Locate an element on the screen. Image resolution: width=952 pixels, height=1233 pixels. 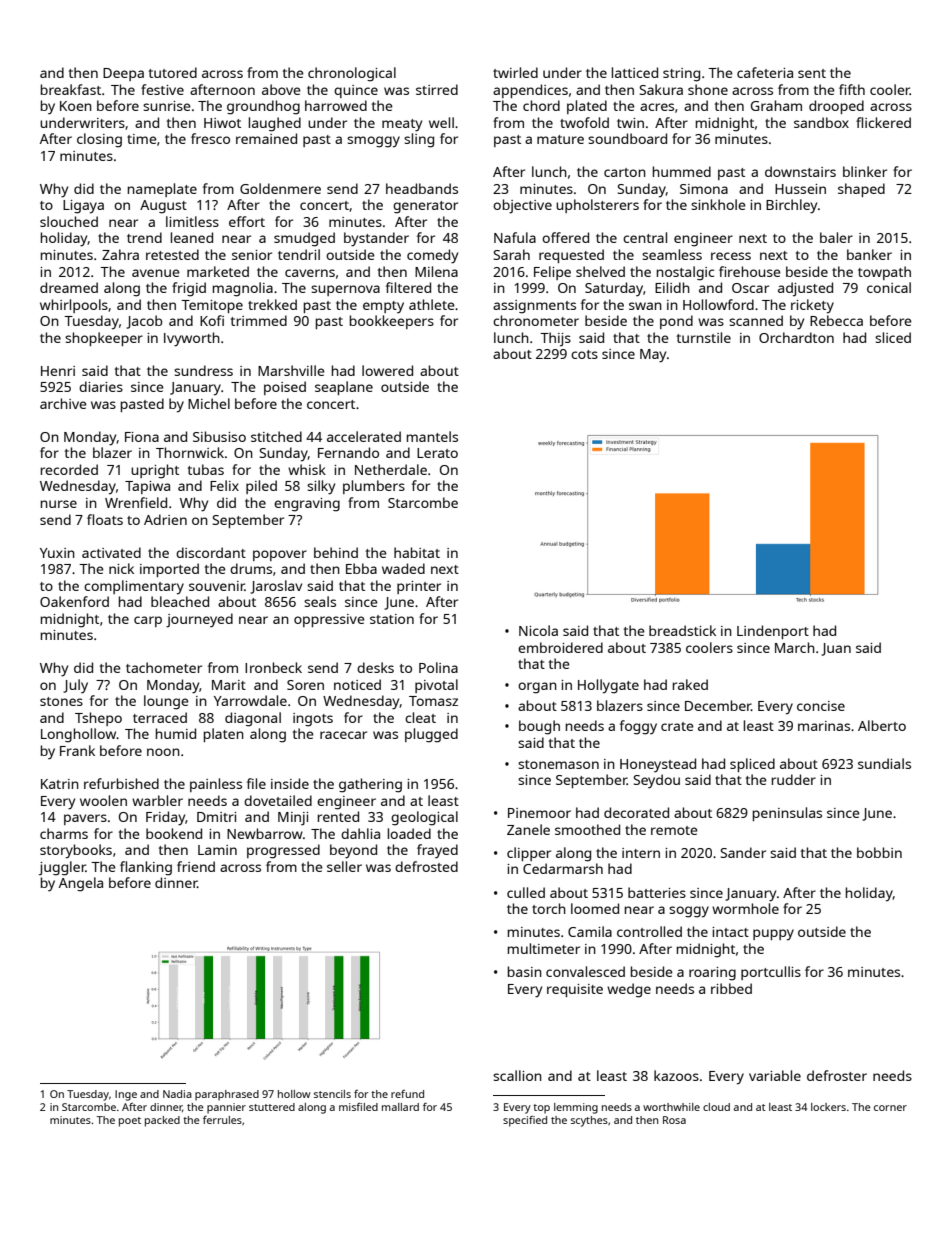
Orchardton is located at coordinates (796, 337).
